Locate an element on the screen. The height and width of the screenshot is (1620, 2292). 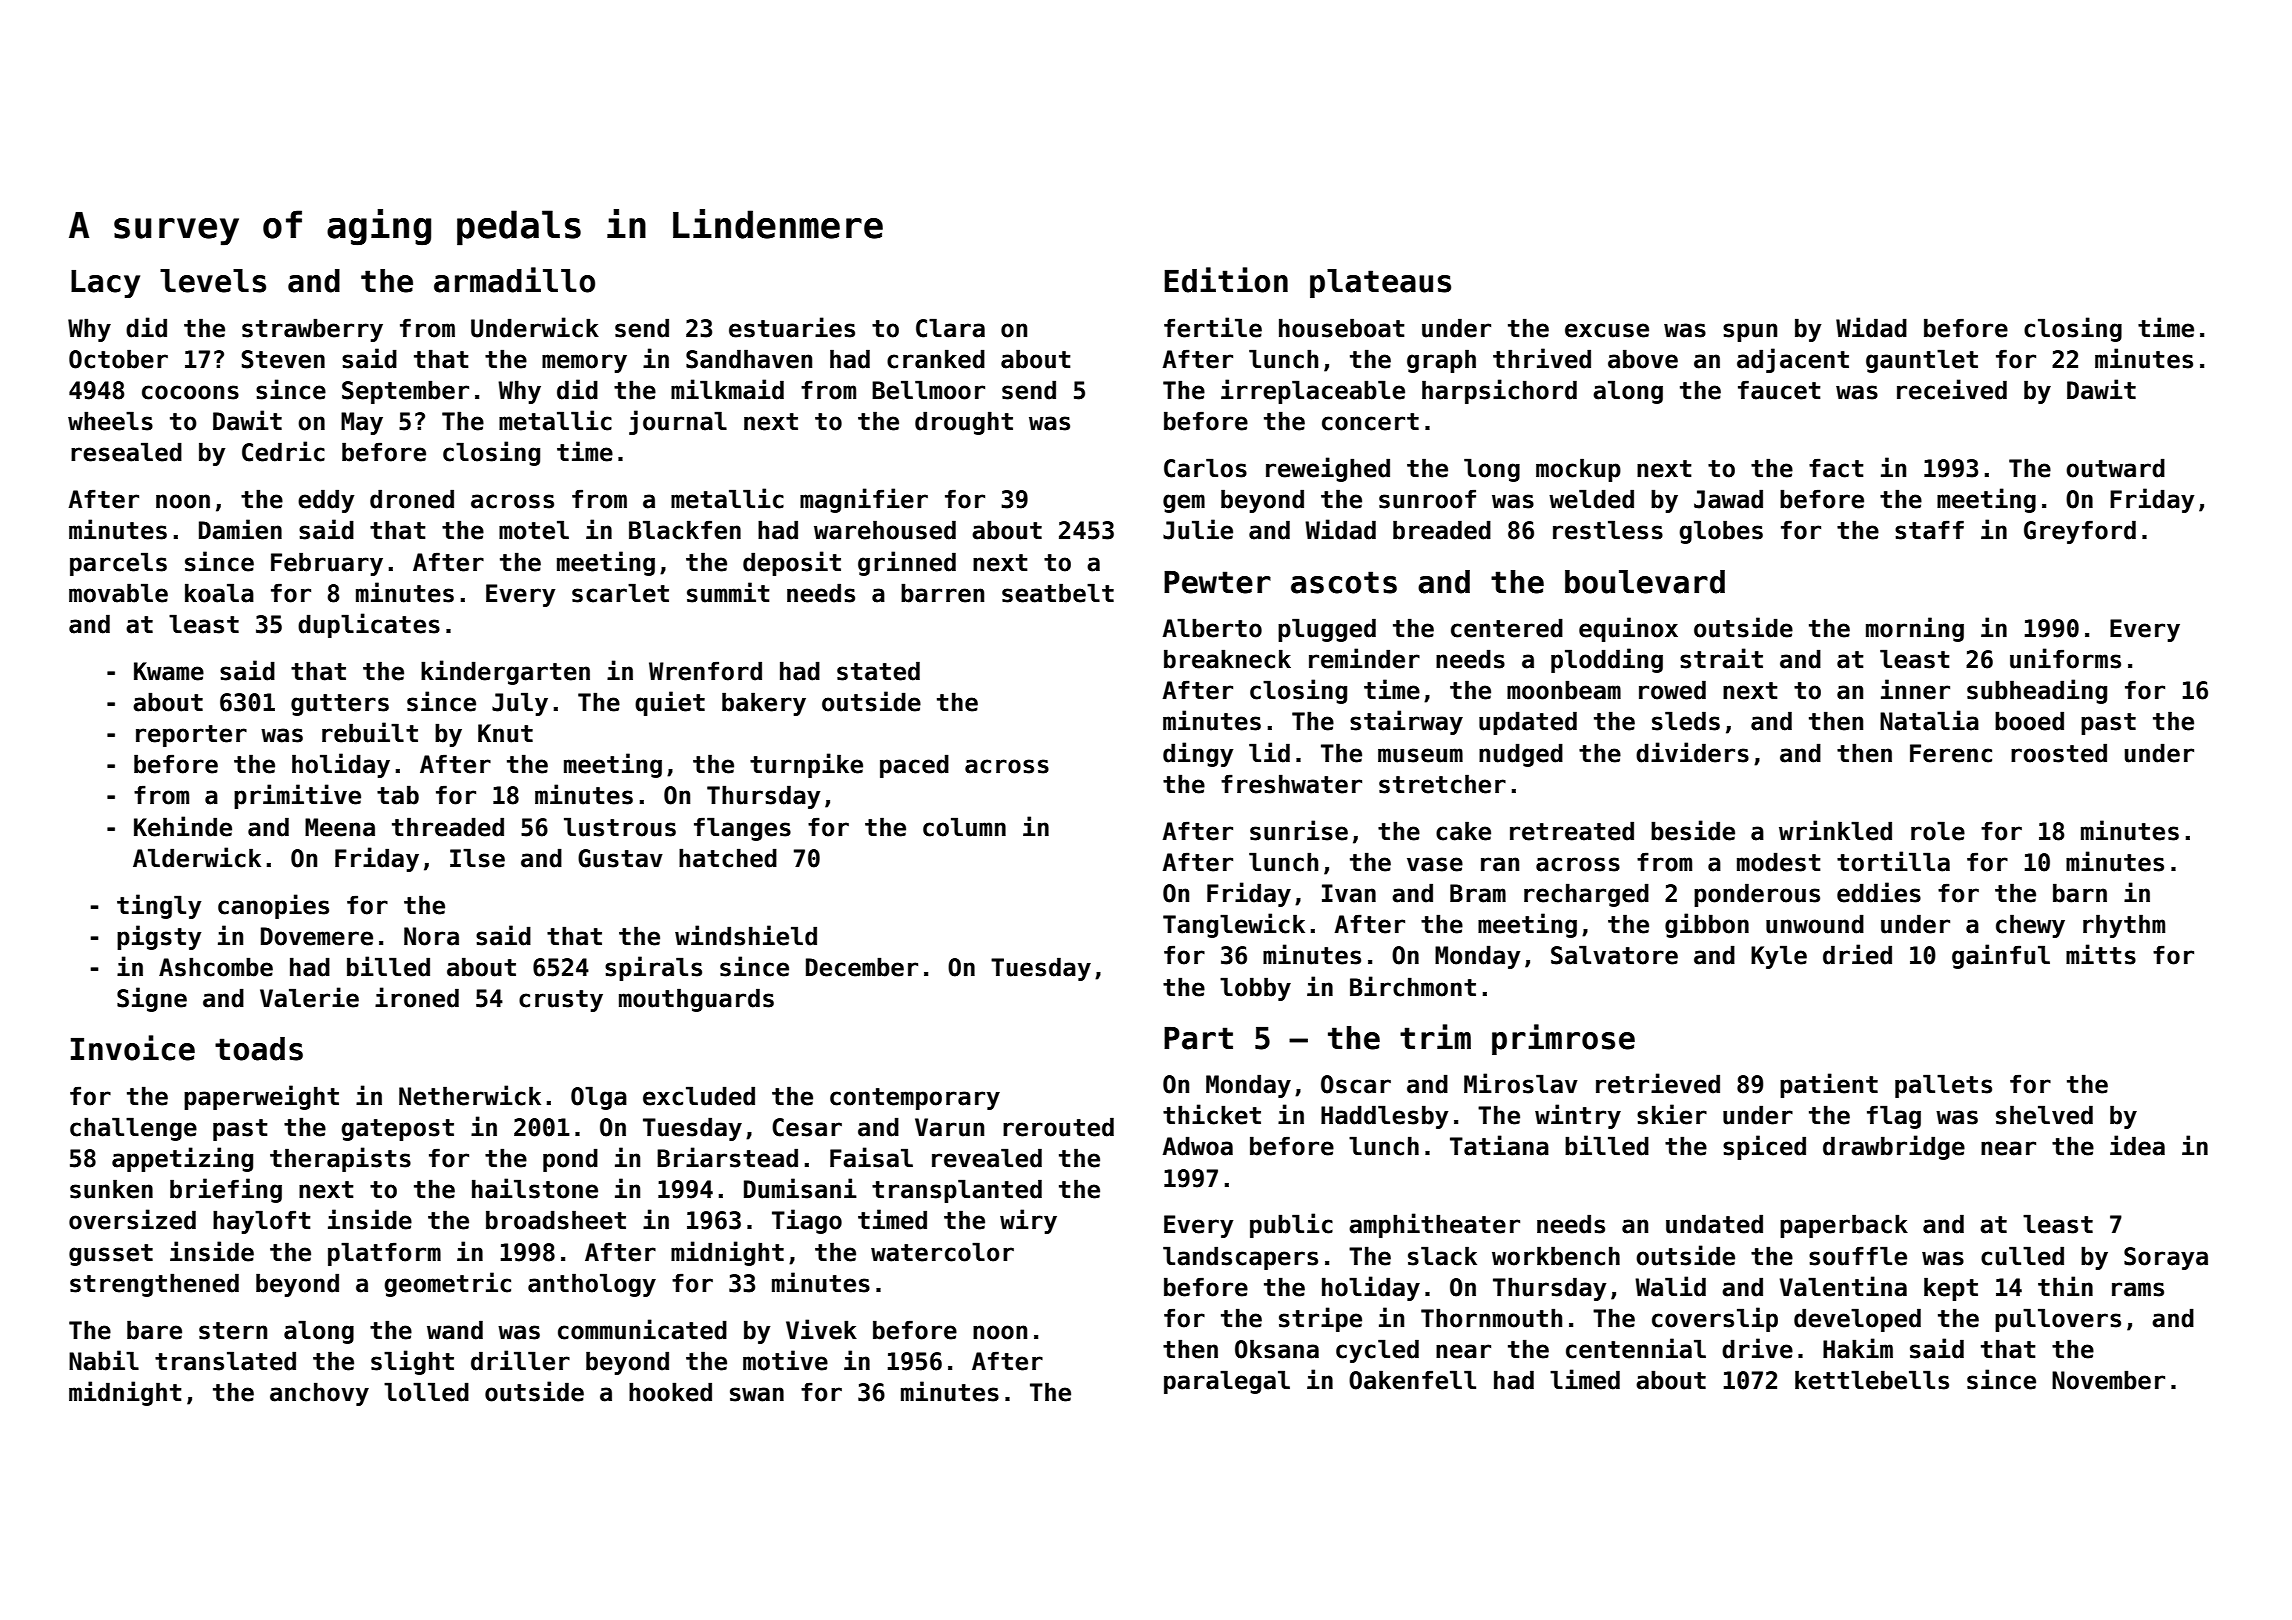
dingy is located at coordinates (1198, 754).
